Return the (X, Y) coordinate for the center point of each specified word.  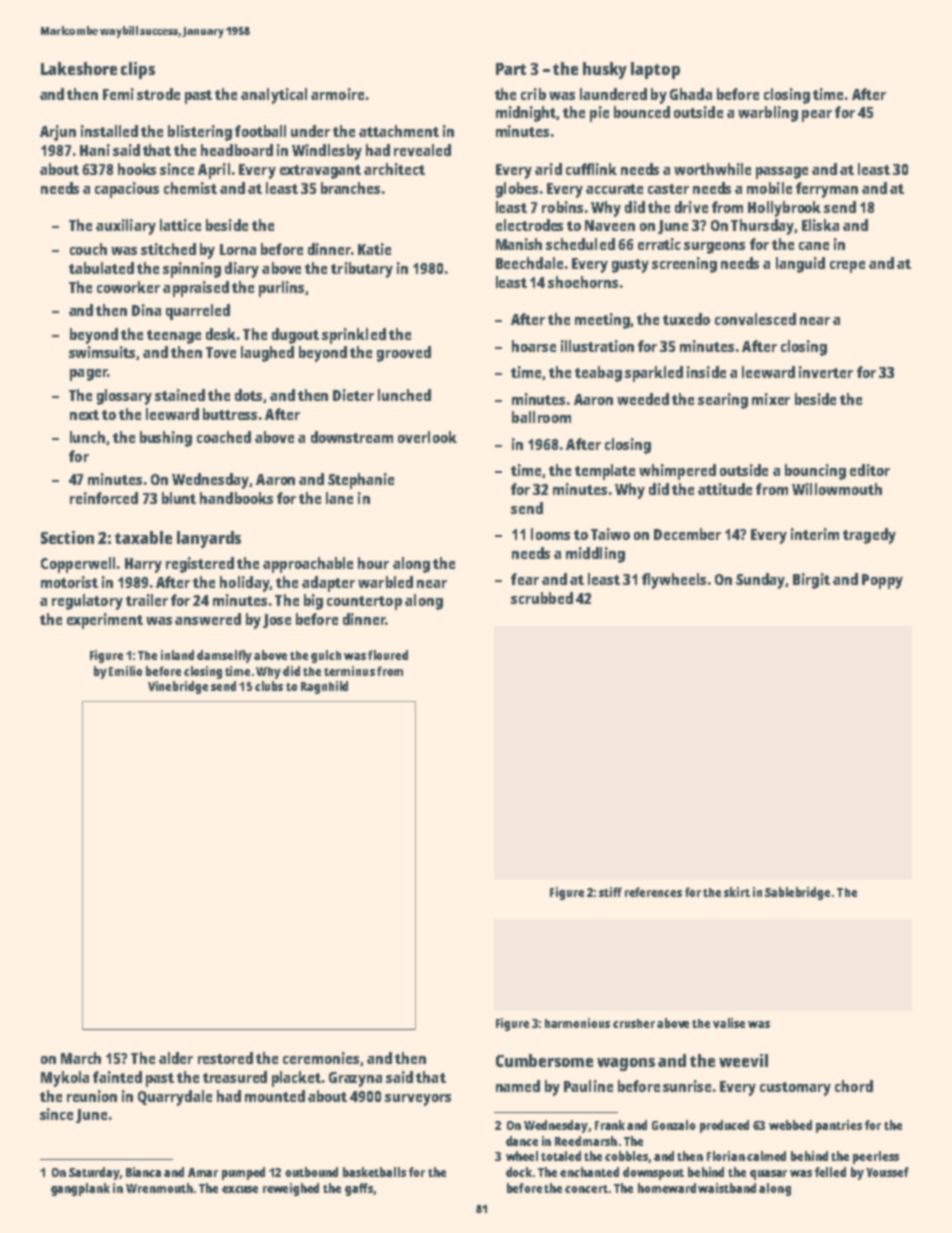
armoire (337, 94)
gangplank (80, 1189)
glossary (124, 397)
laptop (655, 70)
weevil (743, 1060)
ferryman (827, 190)
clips (138, 70)
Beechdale (529, 263)
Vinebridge (178, 687)
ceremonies (321, 1058)
